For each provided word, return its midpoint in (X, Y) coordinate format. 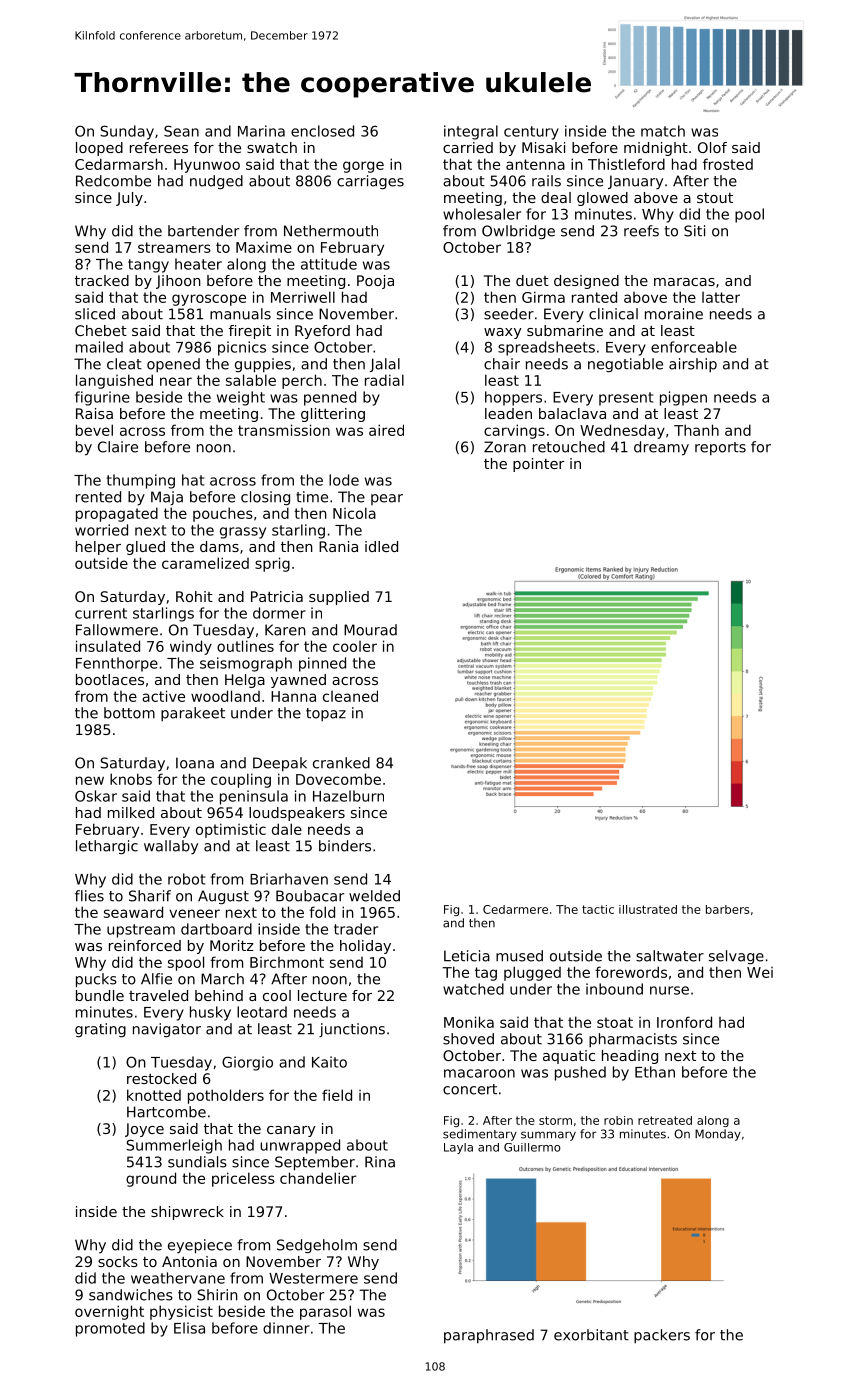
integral (471, 132)
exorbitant (591, 1335)
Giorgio (247, 1063)
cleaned (350, 696)
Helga (245, 681)
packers (662, 1336)
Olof (712, 147)
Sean (181, 131)
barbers (727, 909)
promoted (110, 1329)
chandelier (318, 1178)
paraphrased (489, 1336)
